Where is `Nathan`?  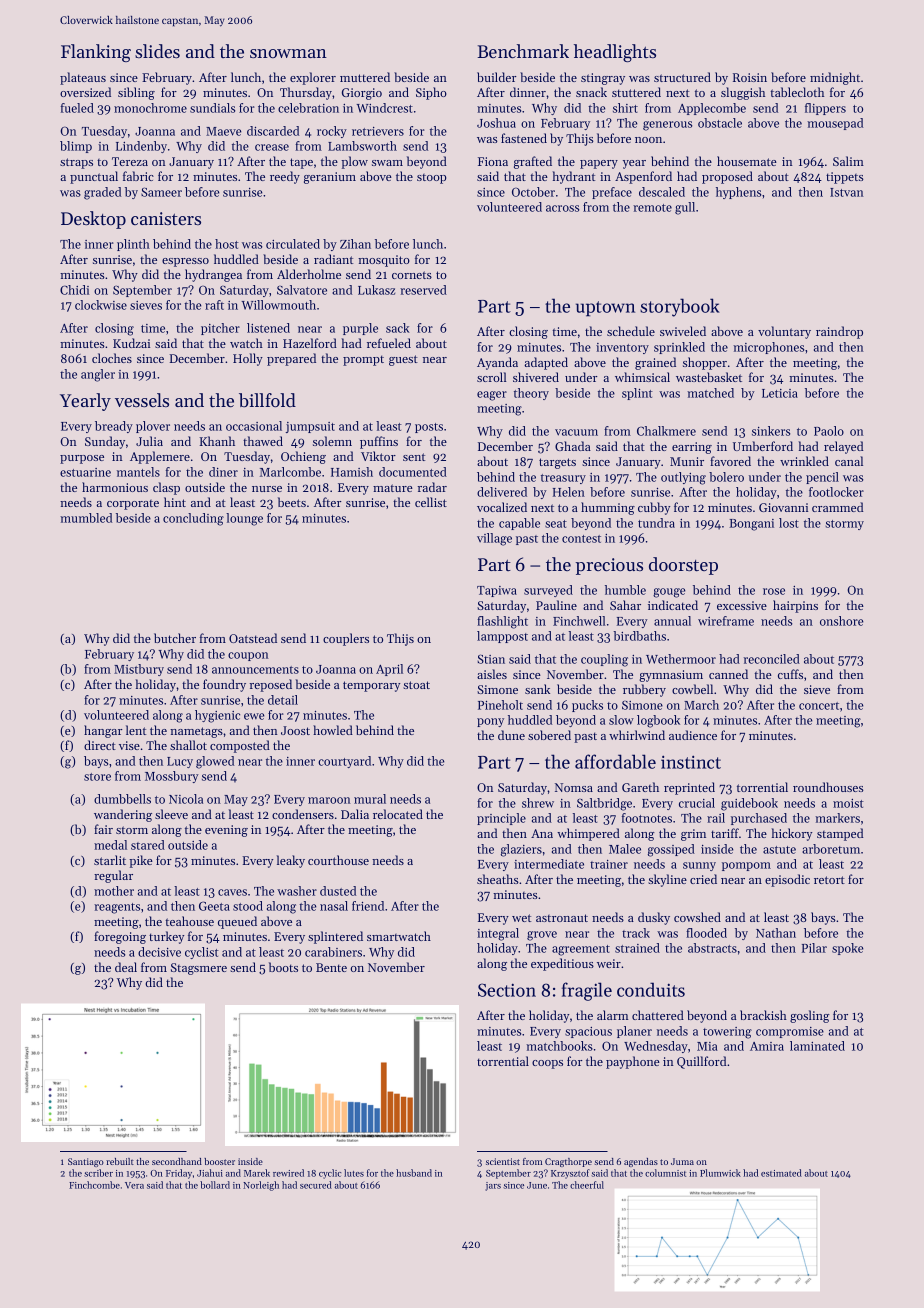
Nathan is located at coordinates (776, 933).
